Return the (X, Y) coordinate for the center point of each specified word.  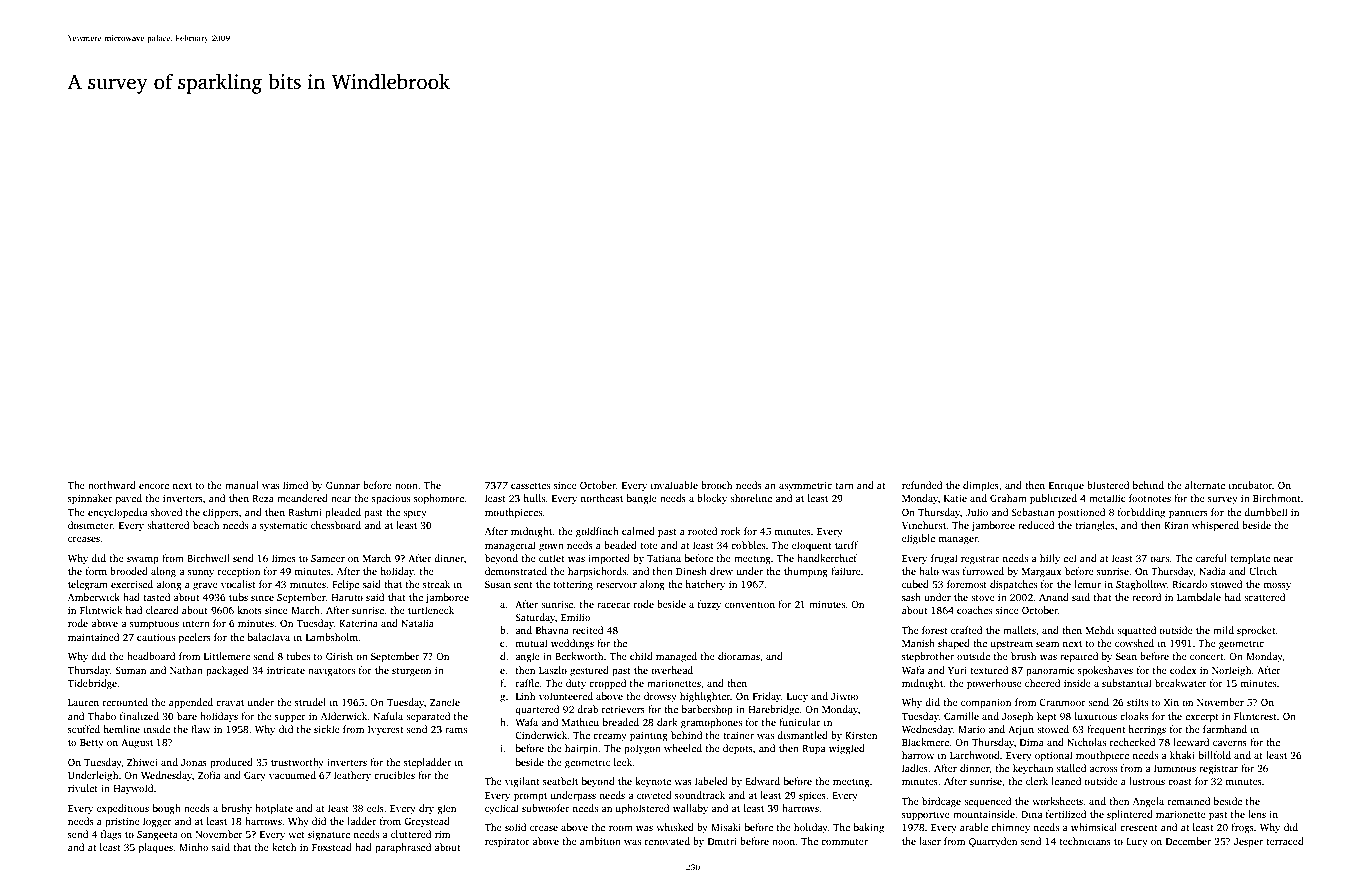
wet (296, 835)
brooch (716, 485)
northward (112, 485)
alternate (1205, 485)
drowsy (660, 697)
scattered (1264, 597)
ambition (600, 841)
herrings (1147, 730)
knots (249, 610)
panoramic (1050, 671)
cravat (230, 703)
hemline (121, 729)
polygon (642, 749)
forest (934, 630)
